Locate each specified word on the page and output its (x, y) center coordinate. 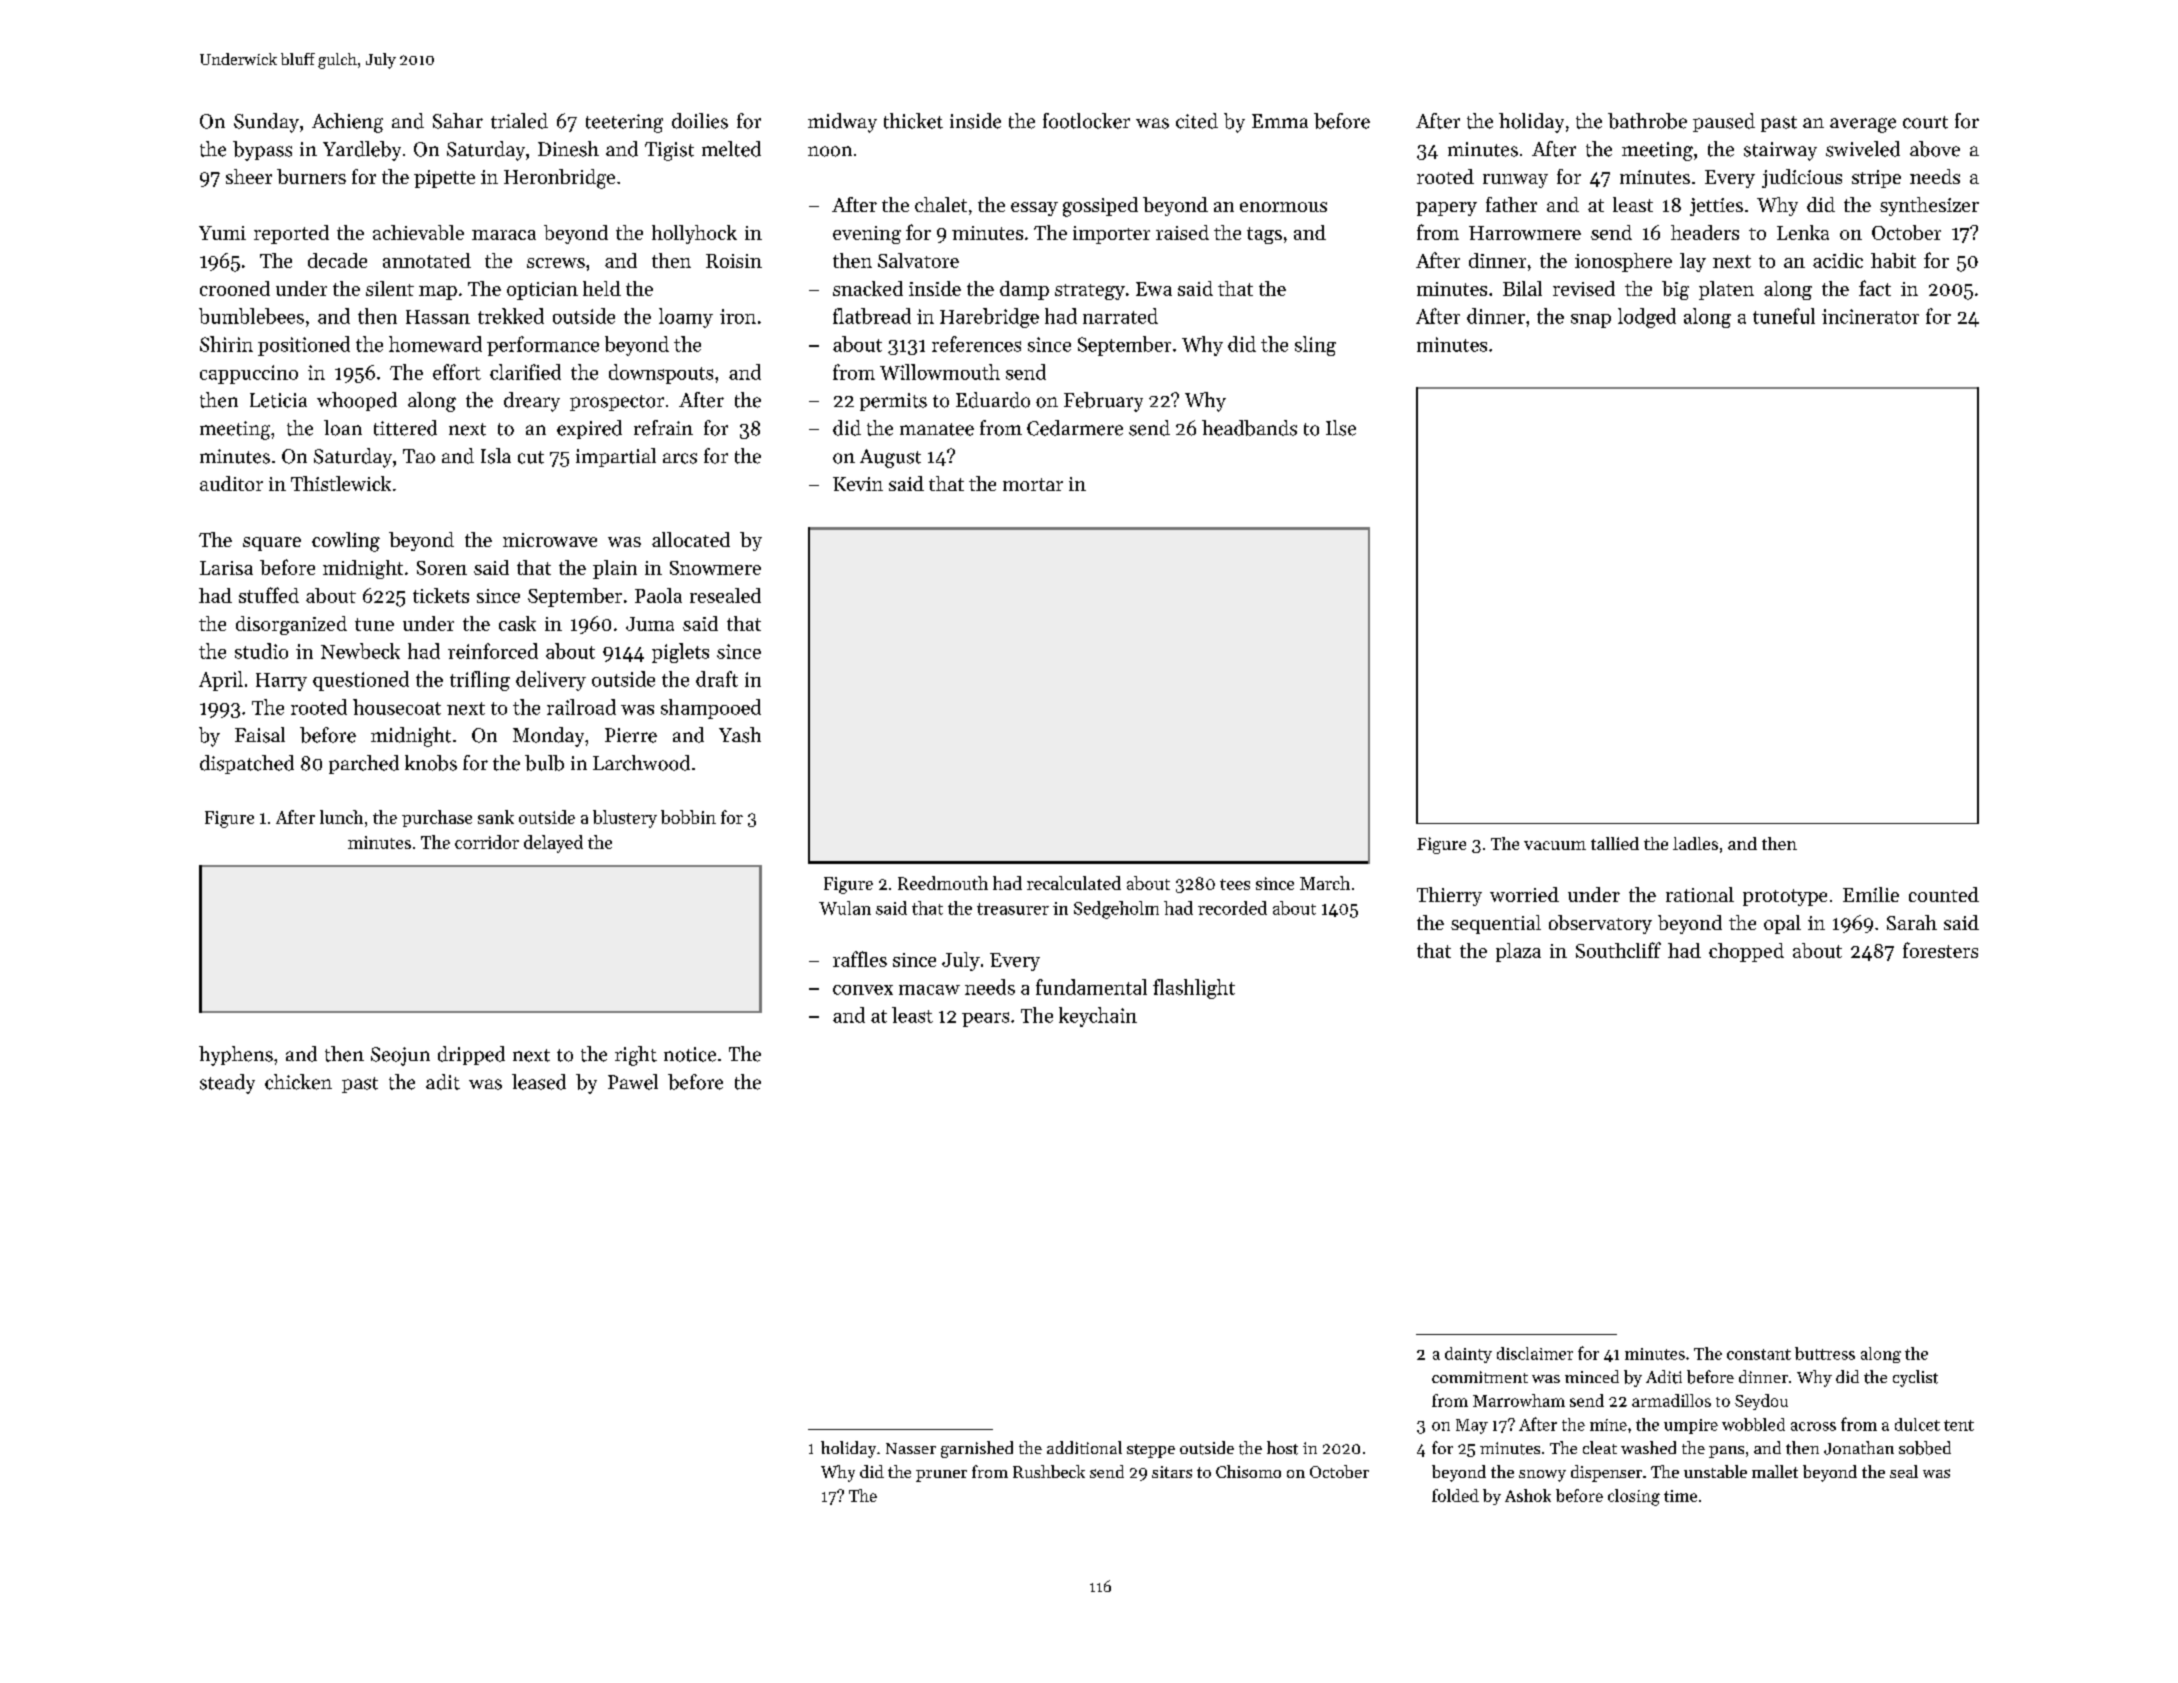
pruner (941, 1476)
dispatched (247, 764)
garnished (977, 1449)
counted (1944, 894)
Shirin (226, 344)
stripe (1876, 179)
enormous (1283, 207)
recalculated (1074, 883)
